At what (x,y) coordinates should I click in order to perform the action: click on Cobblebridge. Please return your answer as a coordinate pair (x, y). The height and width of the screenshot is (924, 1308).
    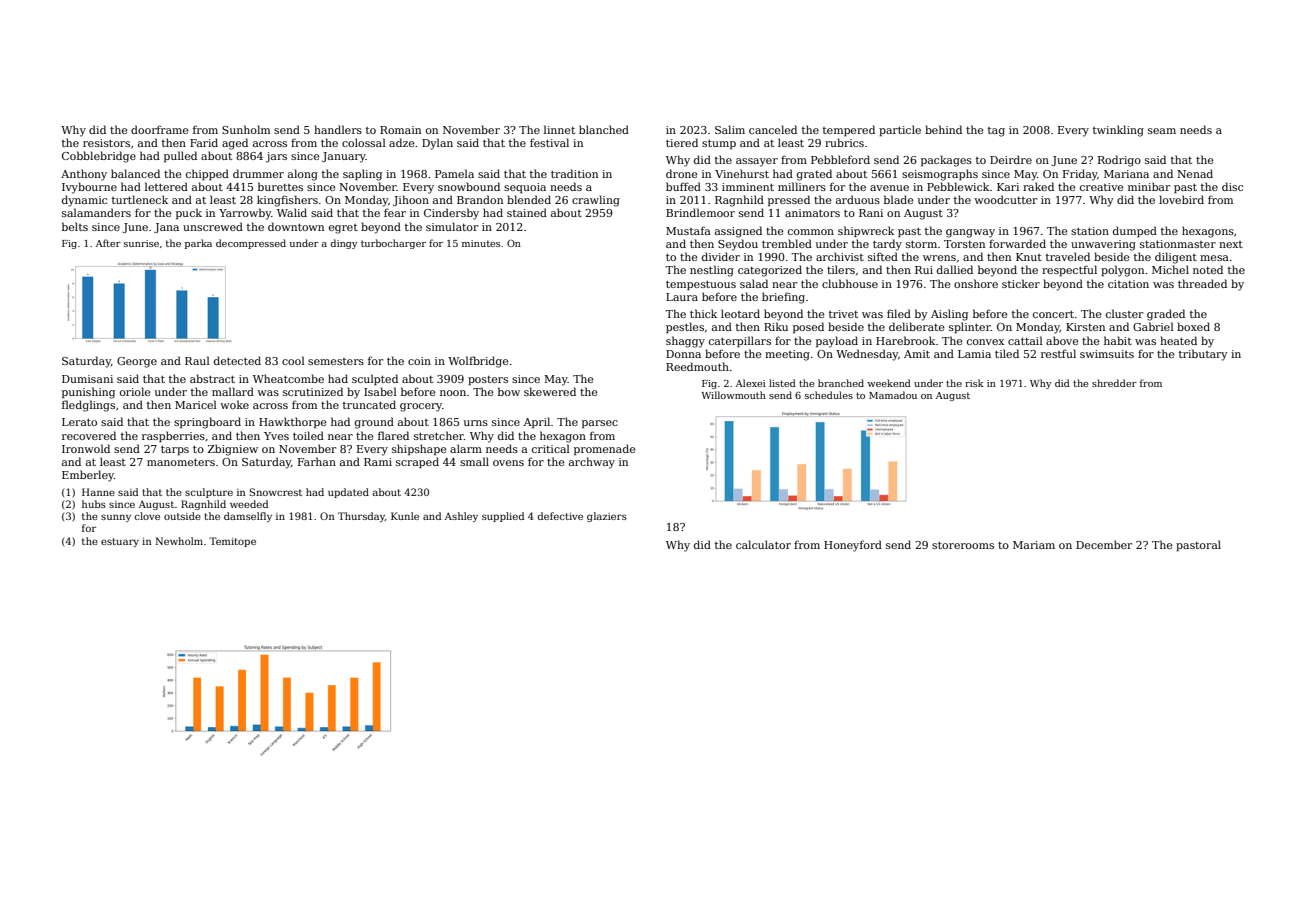
    Looking at the image, I should click on (99, 157).
